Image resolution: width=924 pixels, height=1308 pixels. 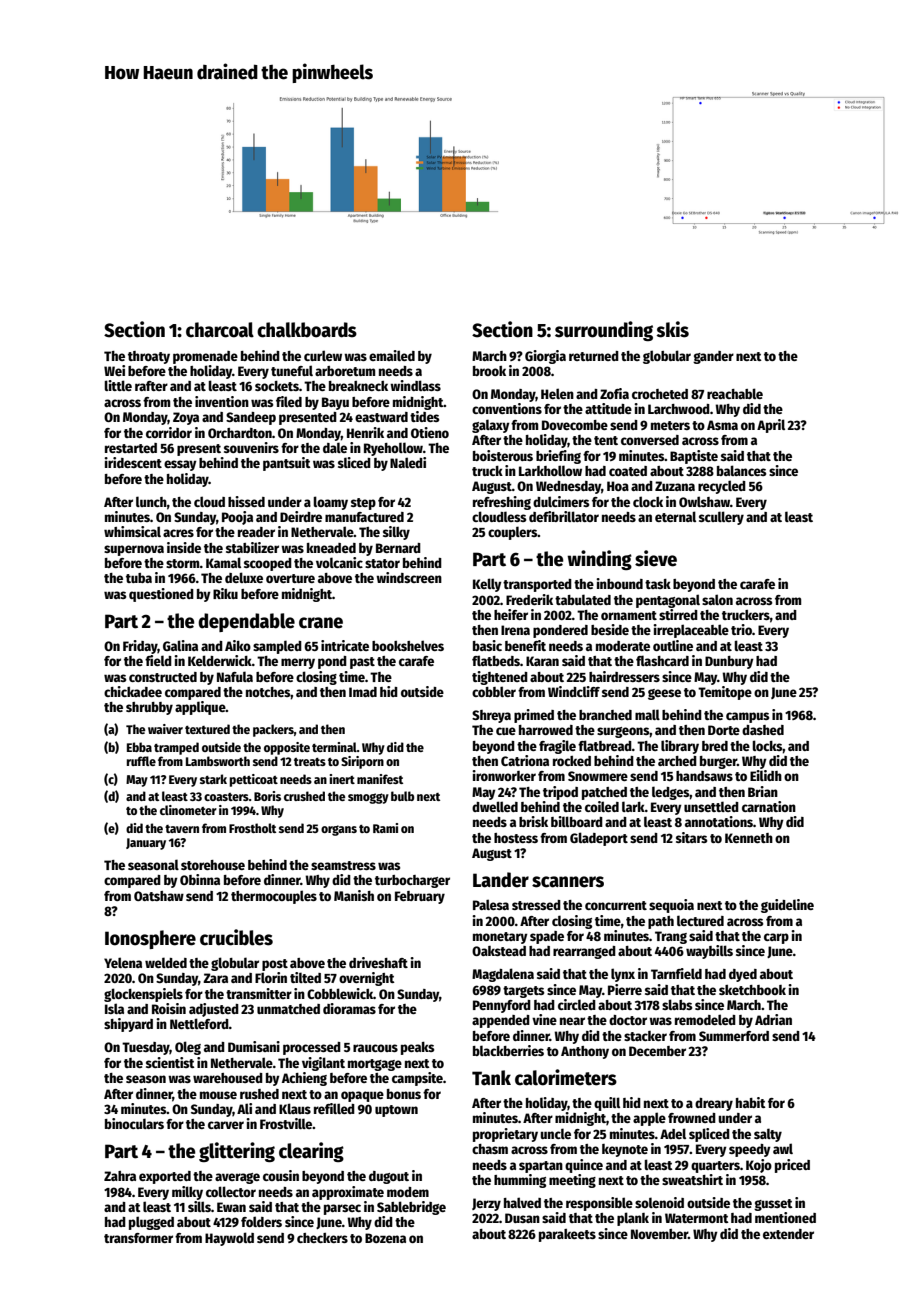 What do you see at coordinates (150, 939) in the screenshot?
I see `Ionosphere` at bounding box center [150, 939].
